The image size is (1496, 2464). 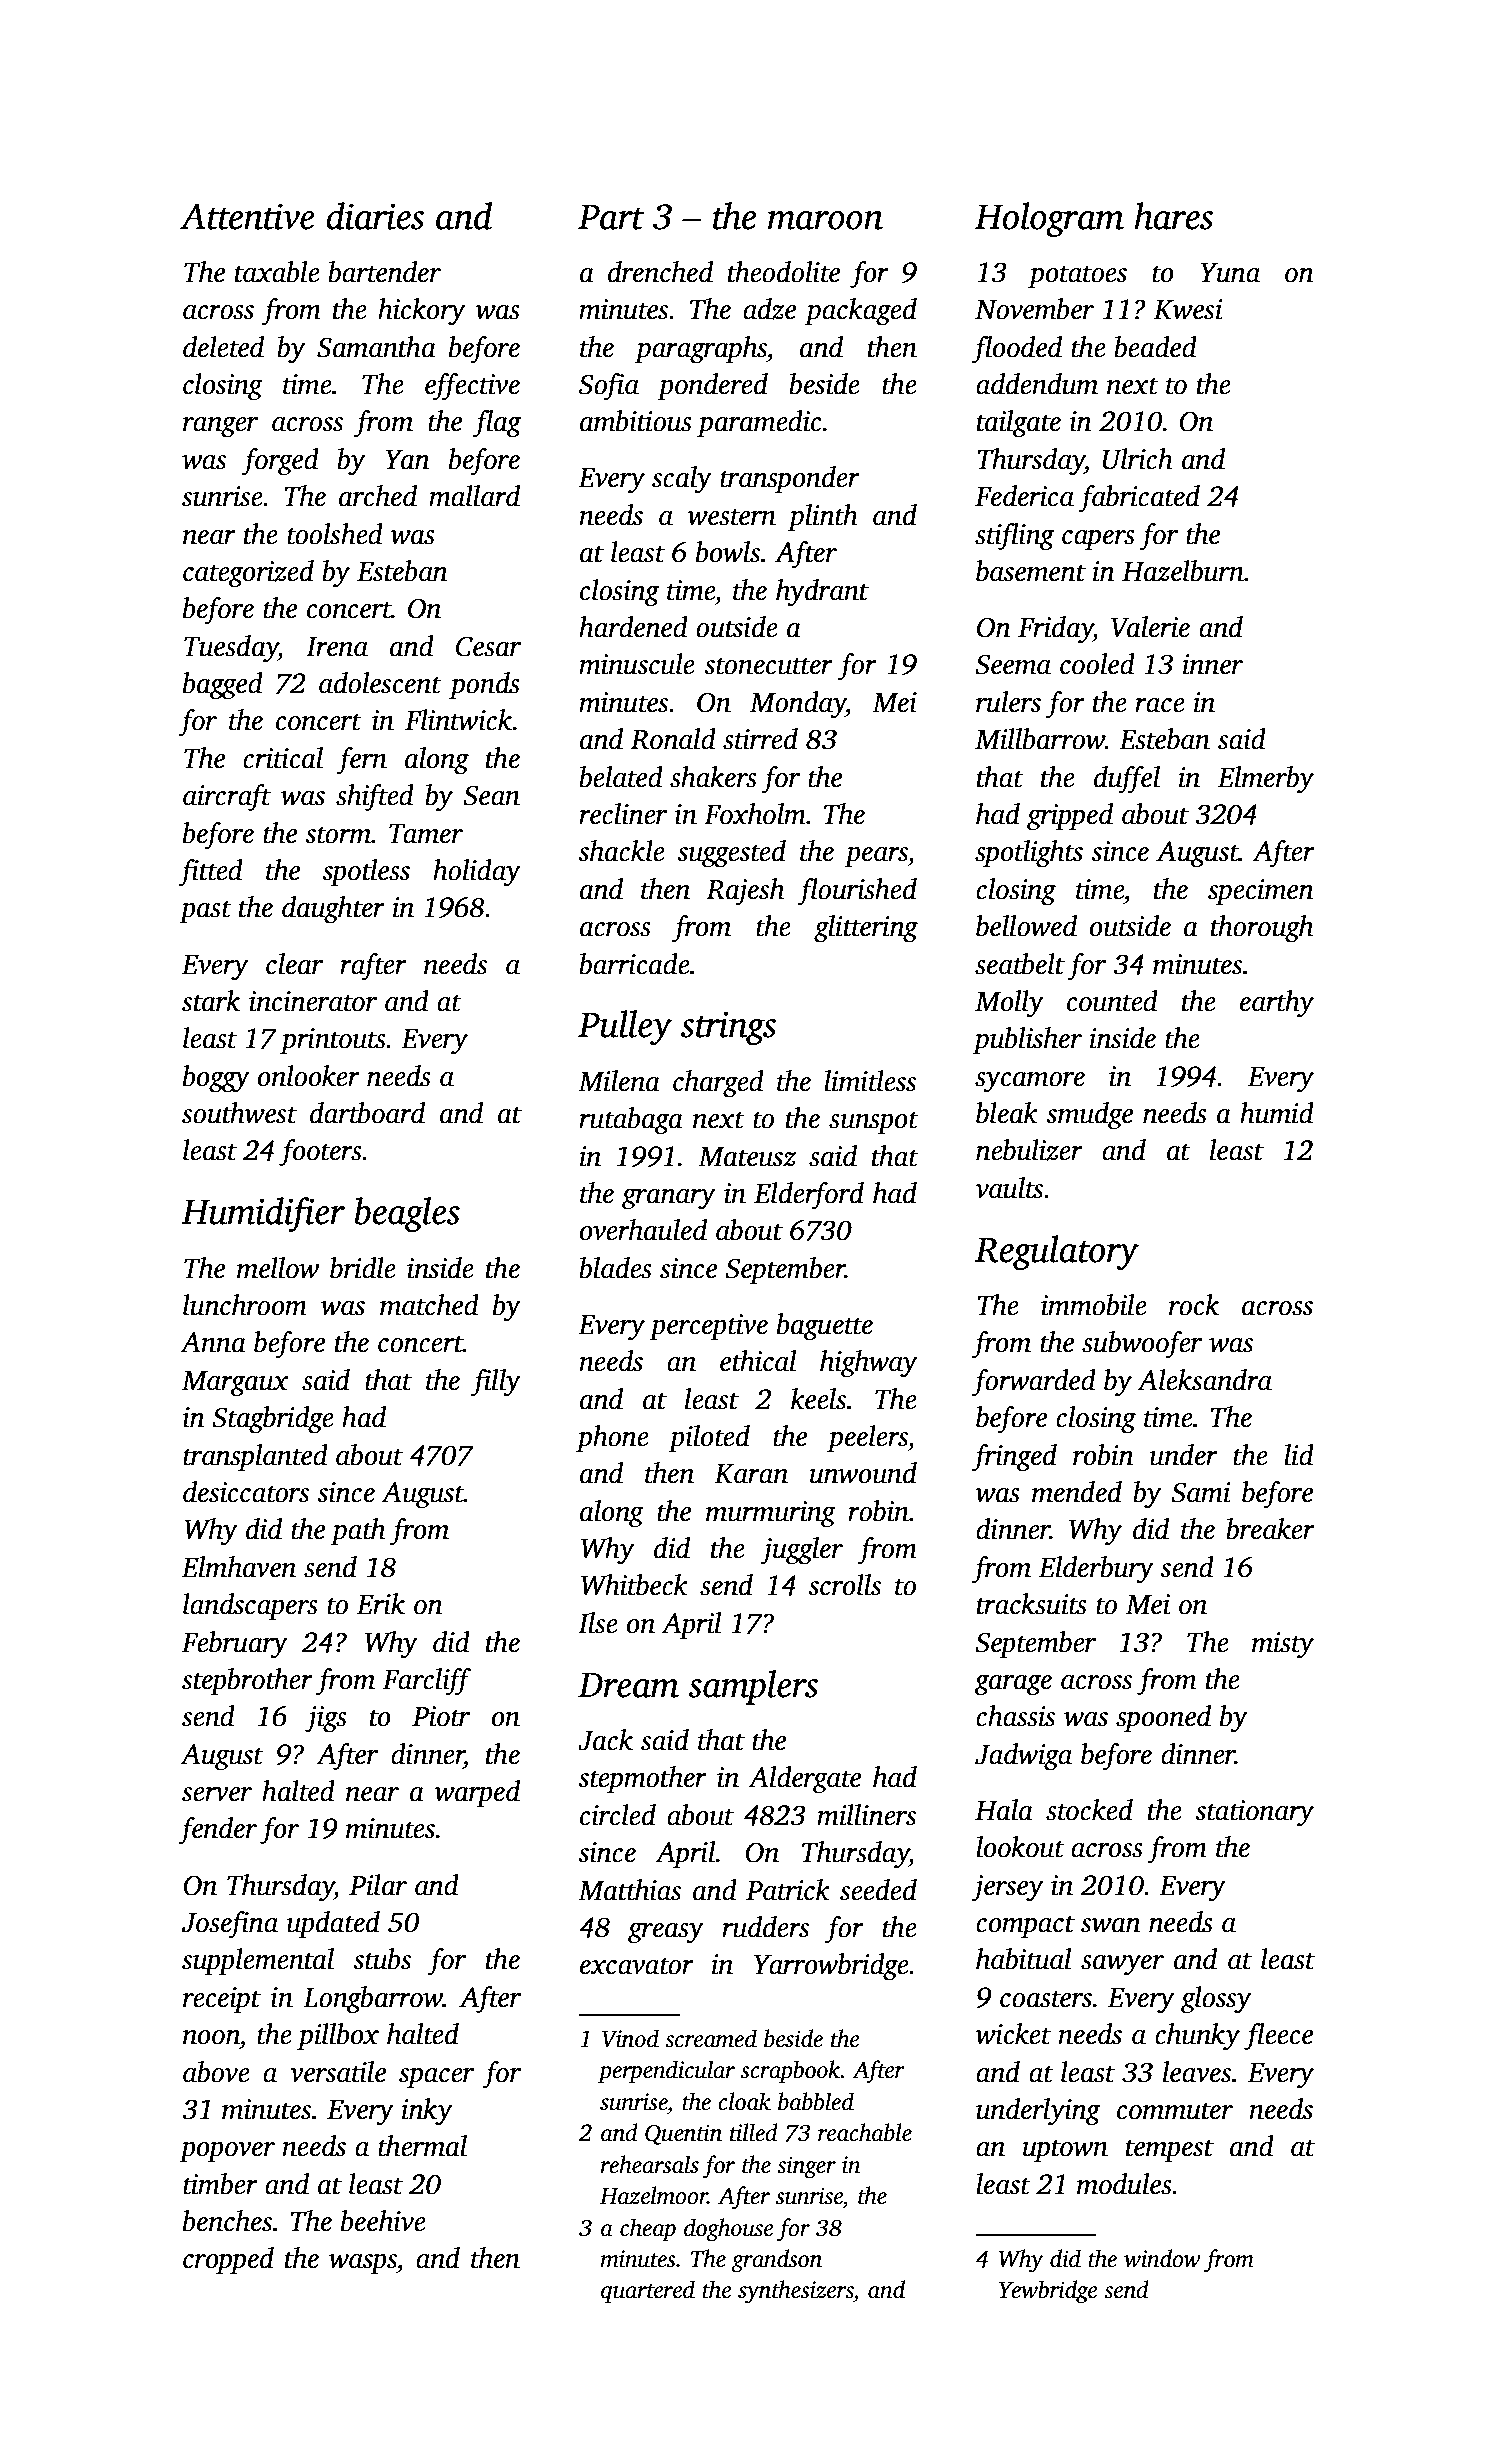 I want to click on taxable, so click(x=277, y=272).
